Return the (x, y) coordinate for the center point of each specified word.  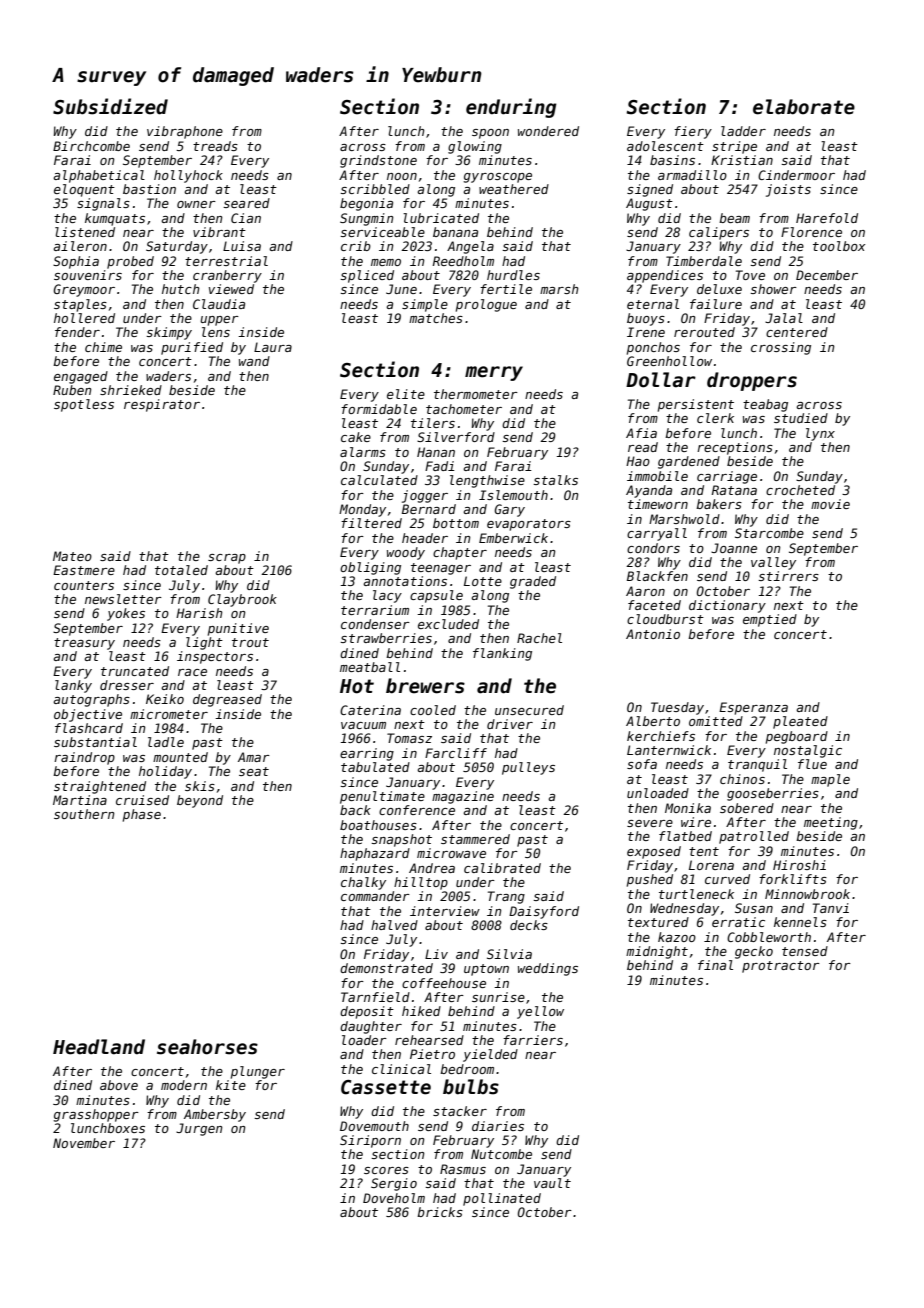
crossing (781, 348)
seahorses (207, 1047)
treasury (84, 644)
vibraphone (185, 132)
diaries (498, 1126)
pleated (800, 722)
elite (406, 394)
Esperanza (753, 708)
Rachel (539, 638)
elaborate (804, 107)
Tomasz (409, 738)
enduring (511, 108)
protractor (781, 967)
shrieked (131, 390)
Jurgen (199, 1129)
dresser (127, 685)
